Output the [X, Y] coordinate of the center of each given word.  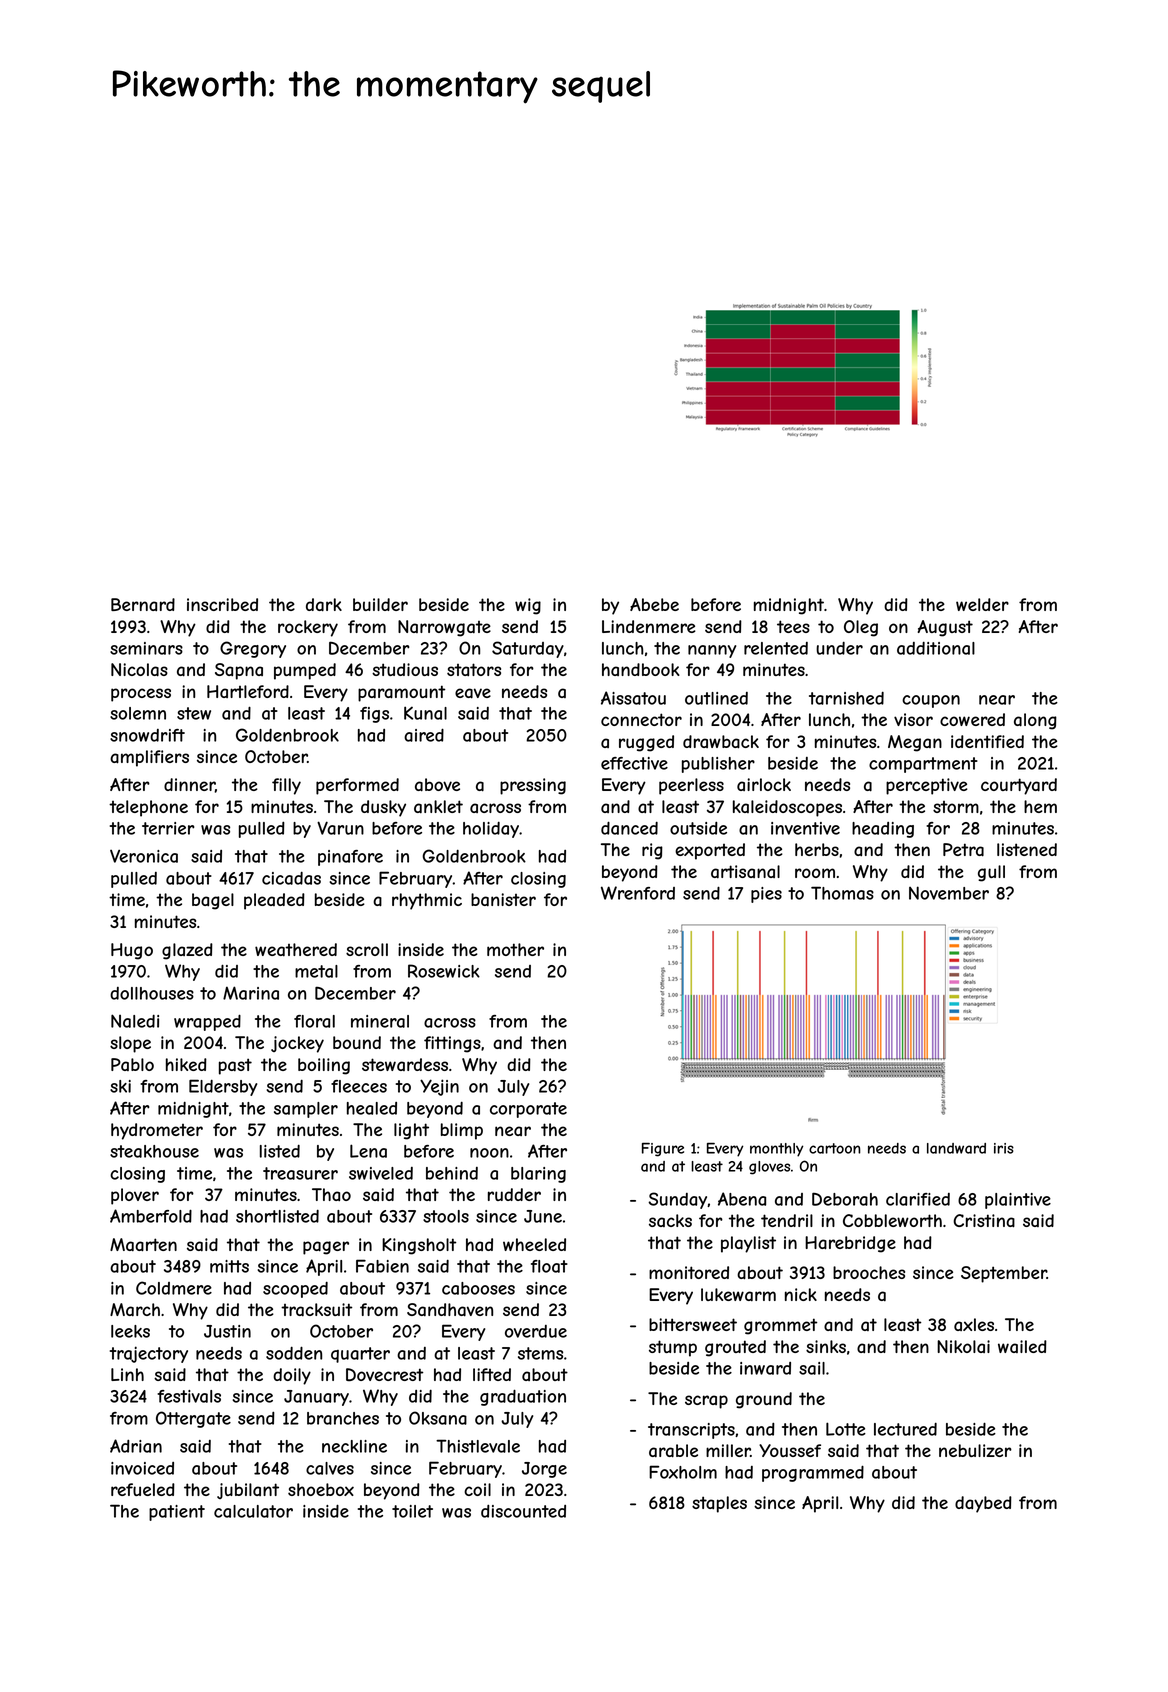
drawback [721, 742]
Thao [331, 1194]
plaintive [1018, 1201]
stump [673, 1348]
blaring [538, 1175]
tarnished [846, 698]
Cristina [984, 1221]
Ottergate [193, 1419]
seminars [146, 648]
